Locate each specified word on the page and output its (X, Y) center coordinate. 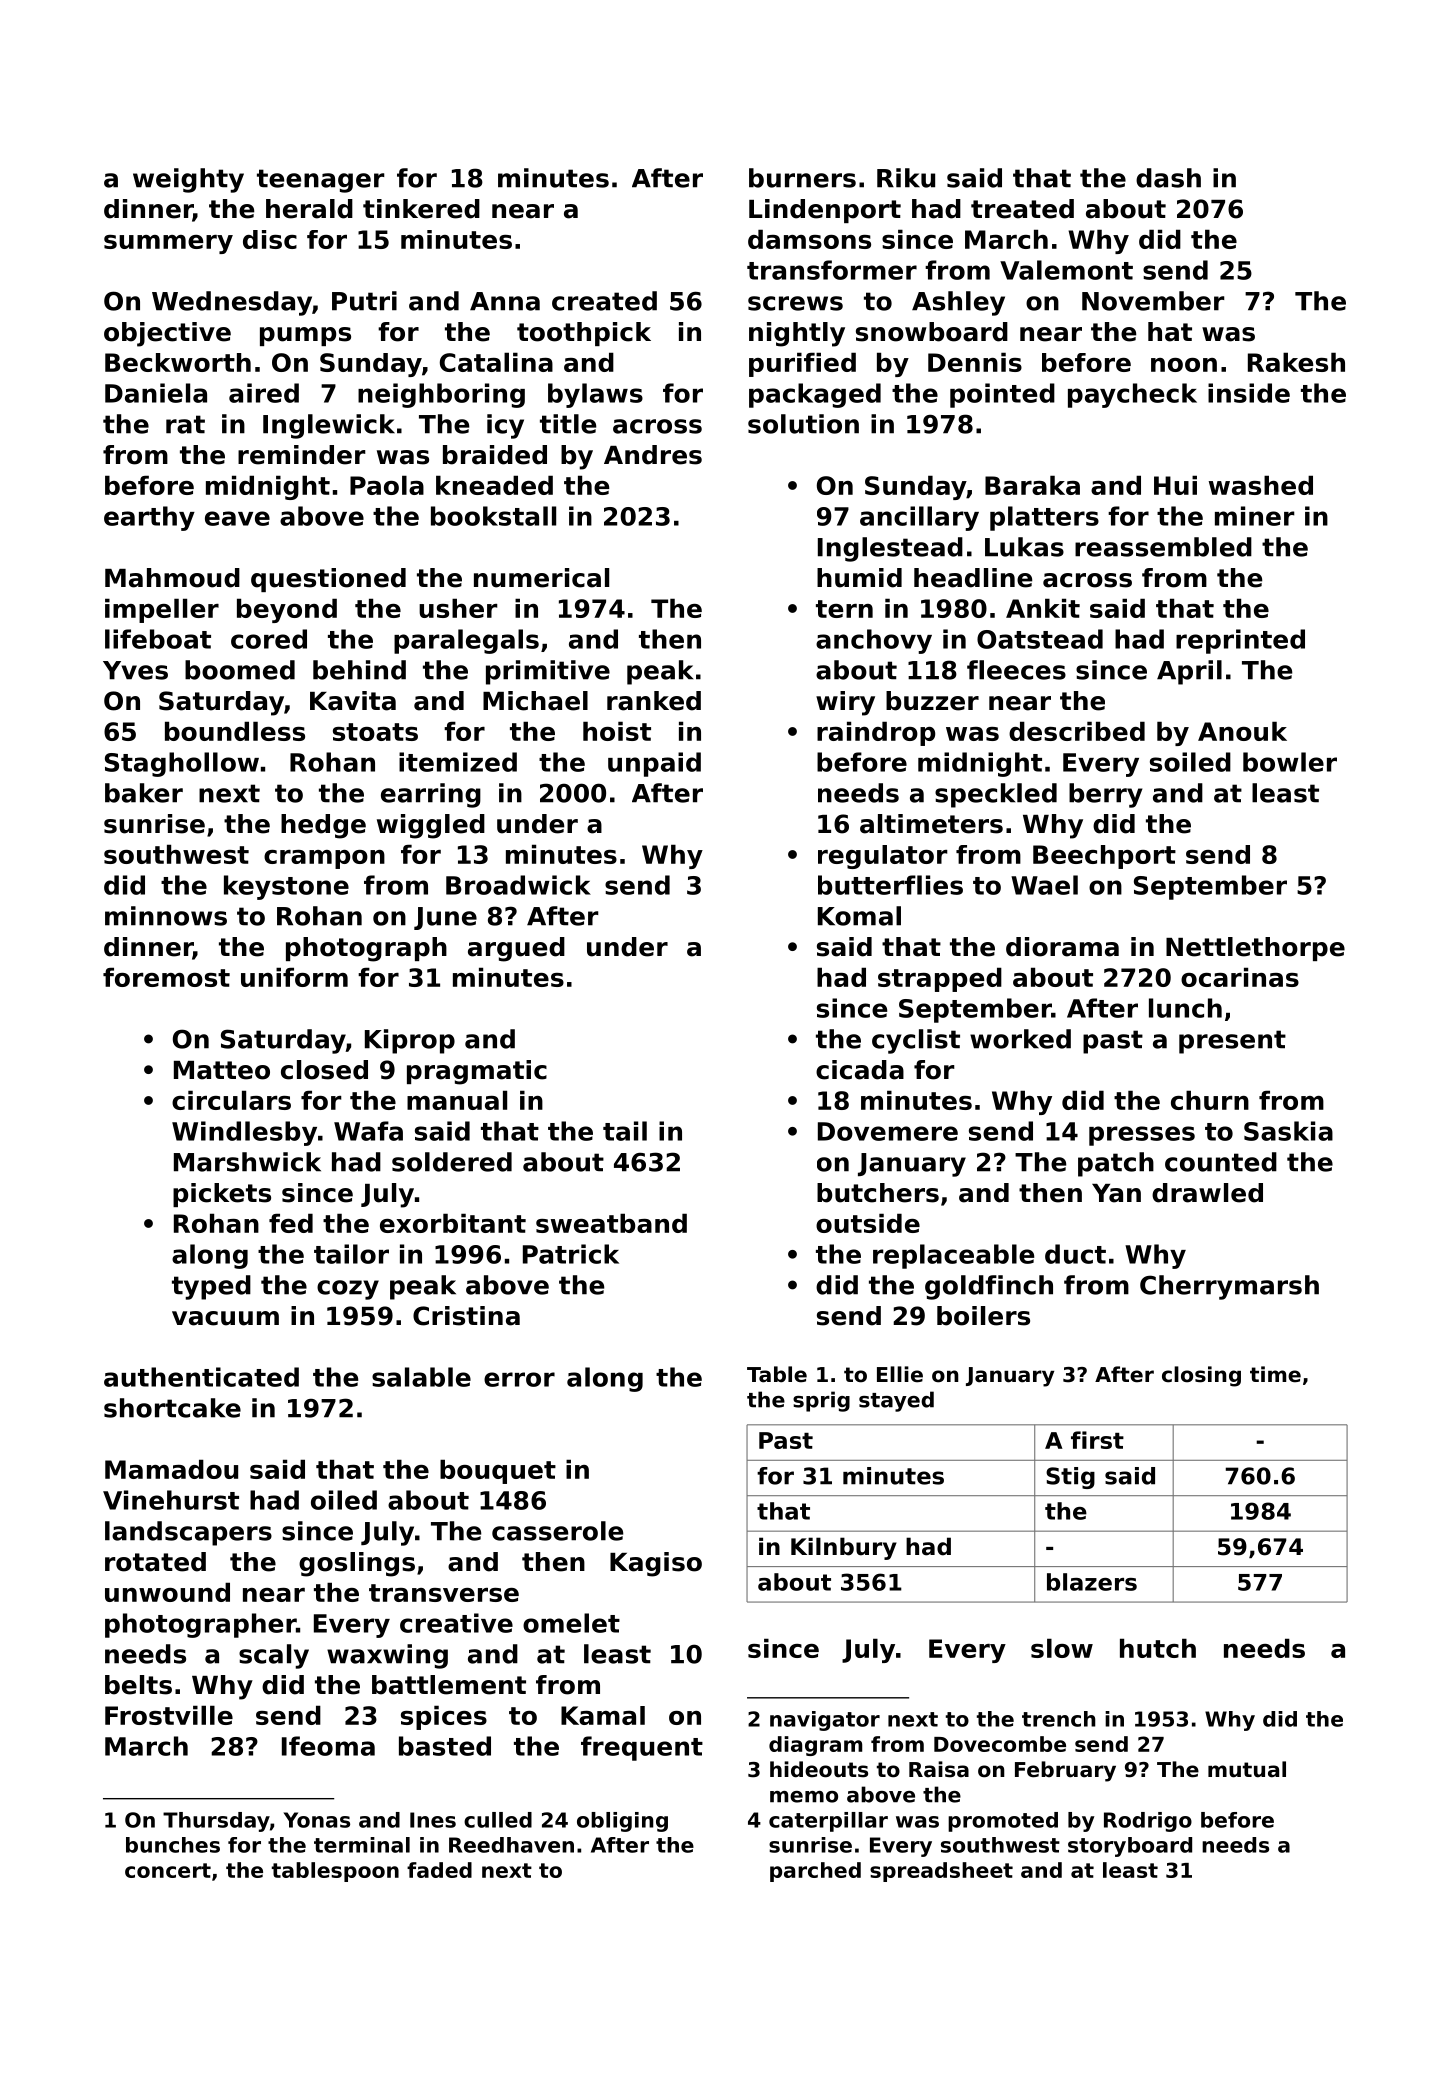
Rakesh (1296, 362)
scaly (274, 1656)
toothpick (584, 334)
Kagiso (656, 1564)
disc (270, 239)
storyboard (1130, 1847)
